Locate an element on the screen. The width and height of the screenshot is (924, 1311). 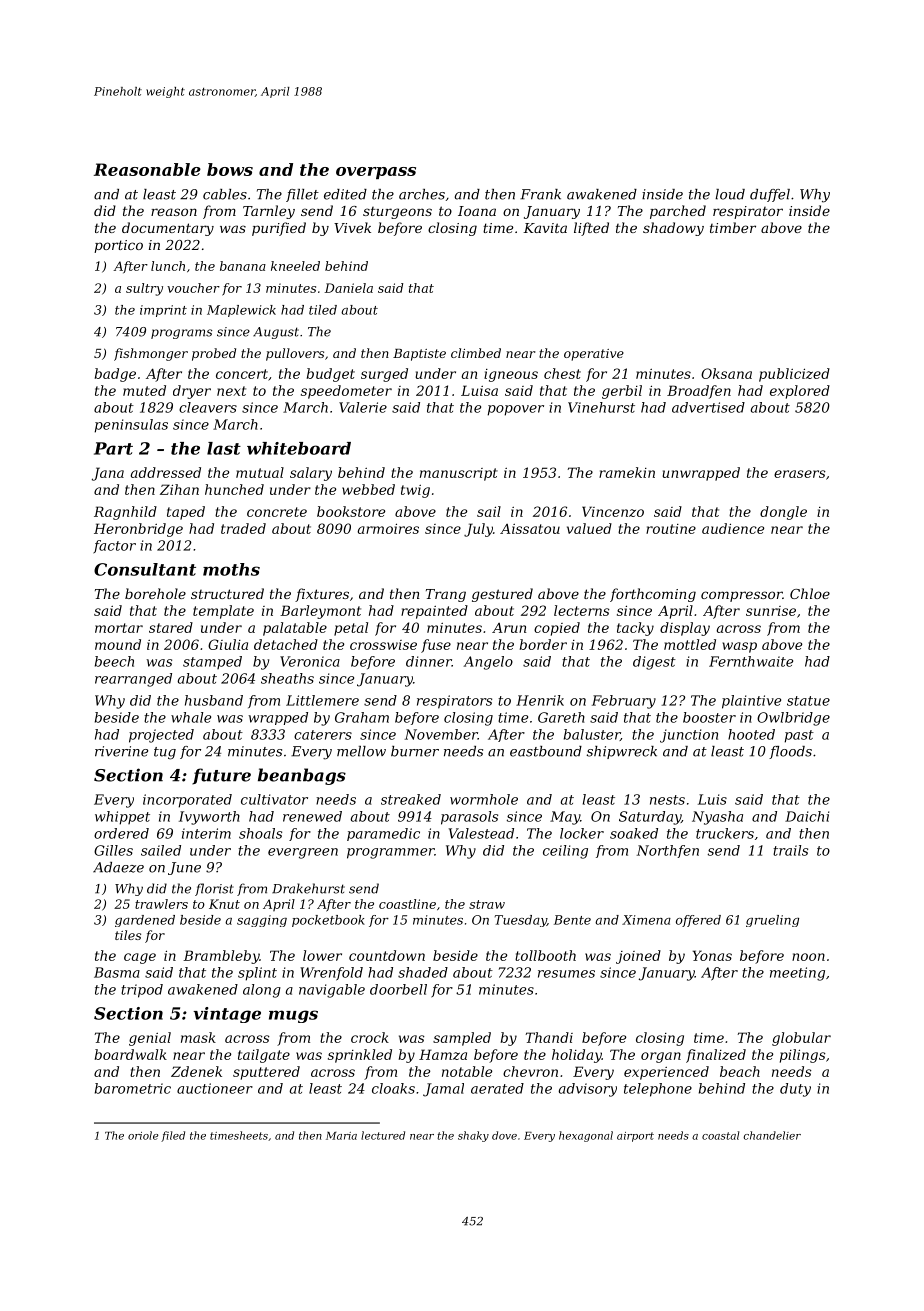
shaky is located at coordinates (473, 1136).
